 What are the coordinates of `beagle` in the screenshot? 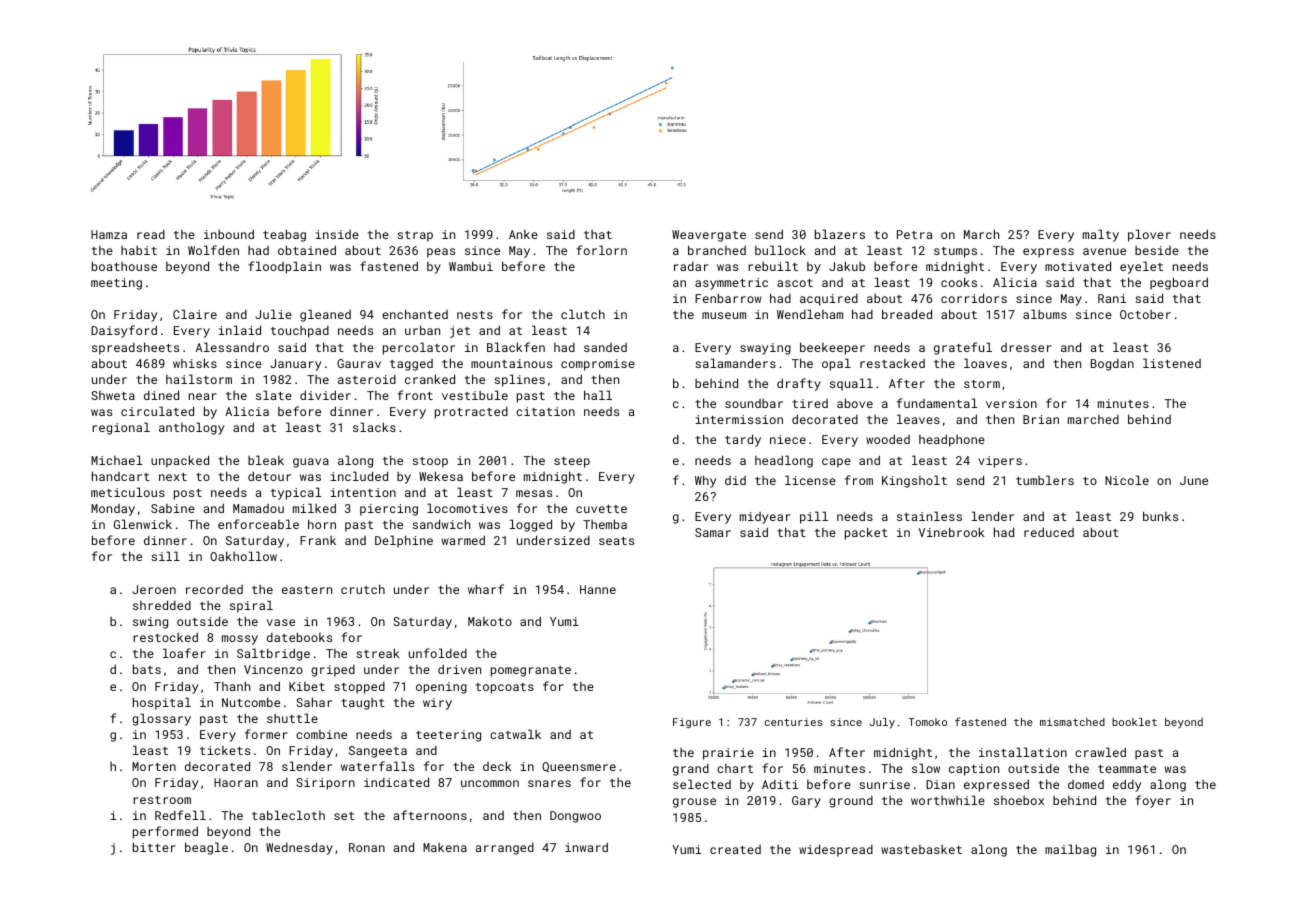 It's located at (206, 848).
